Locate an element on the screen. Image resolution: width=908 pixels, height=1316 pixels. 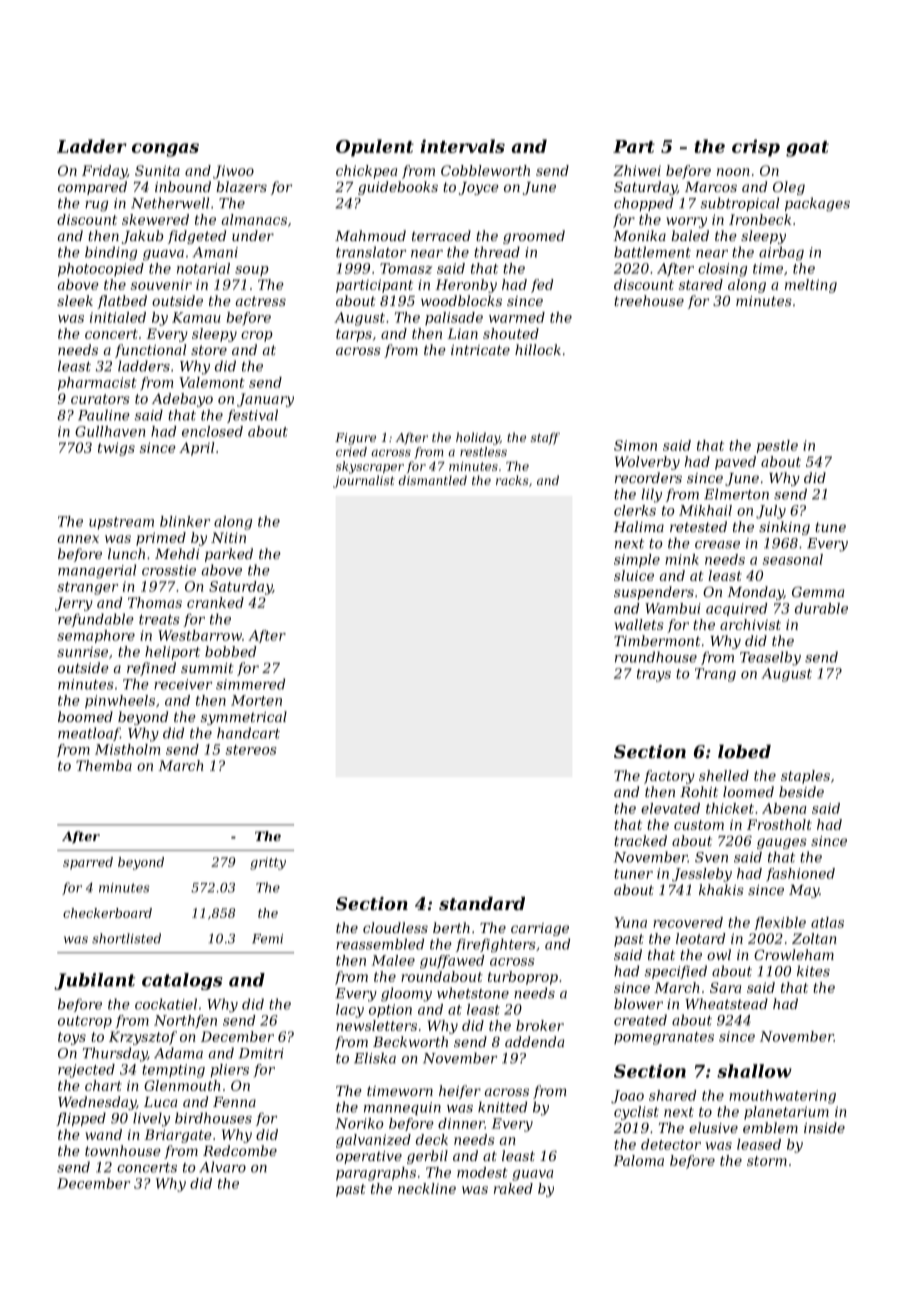
rejected is located at coordinates (86, 1071).
